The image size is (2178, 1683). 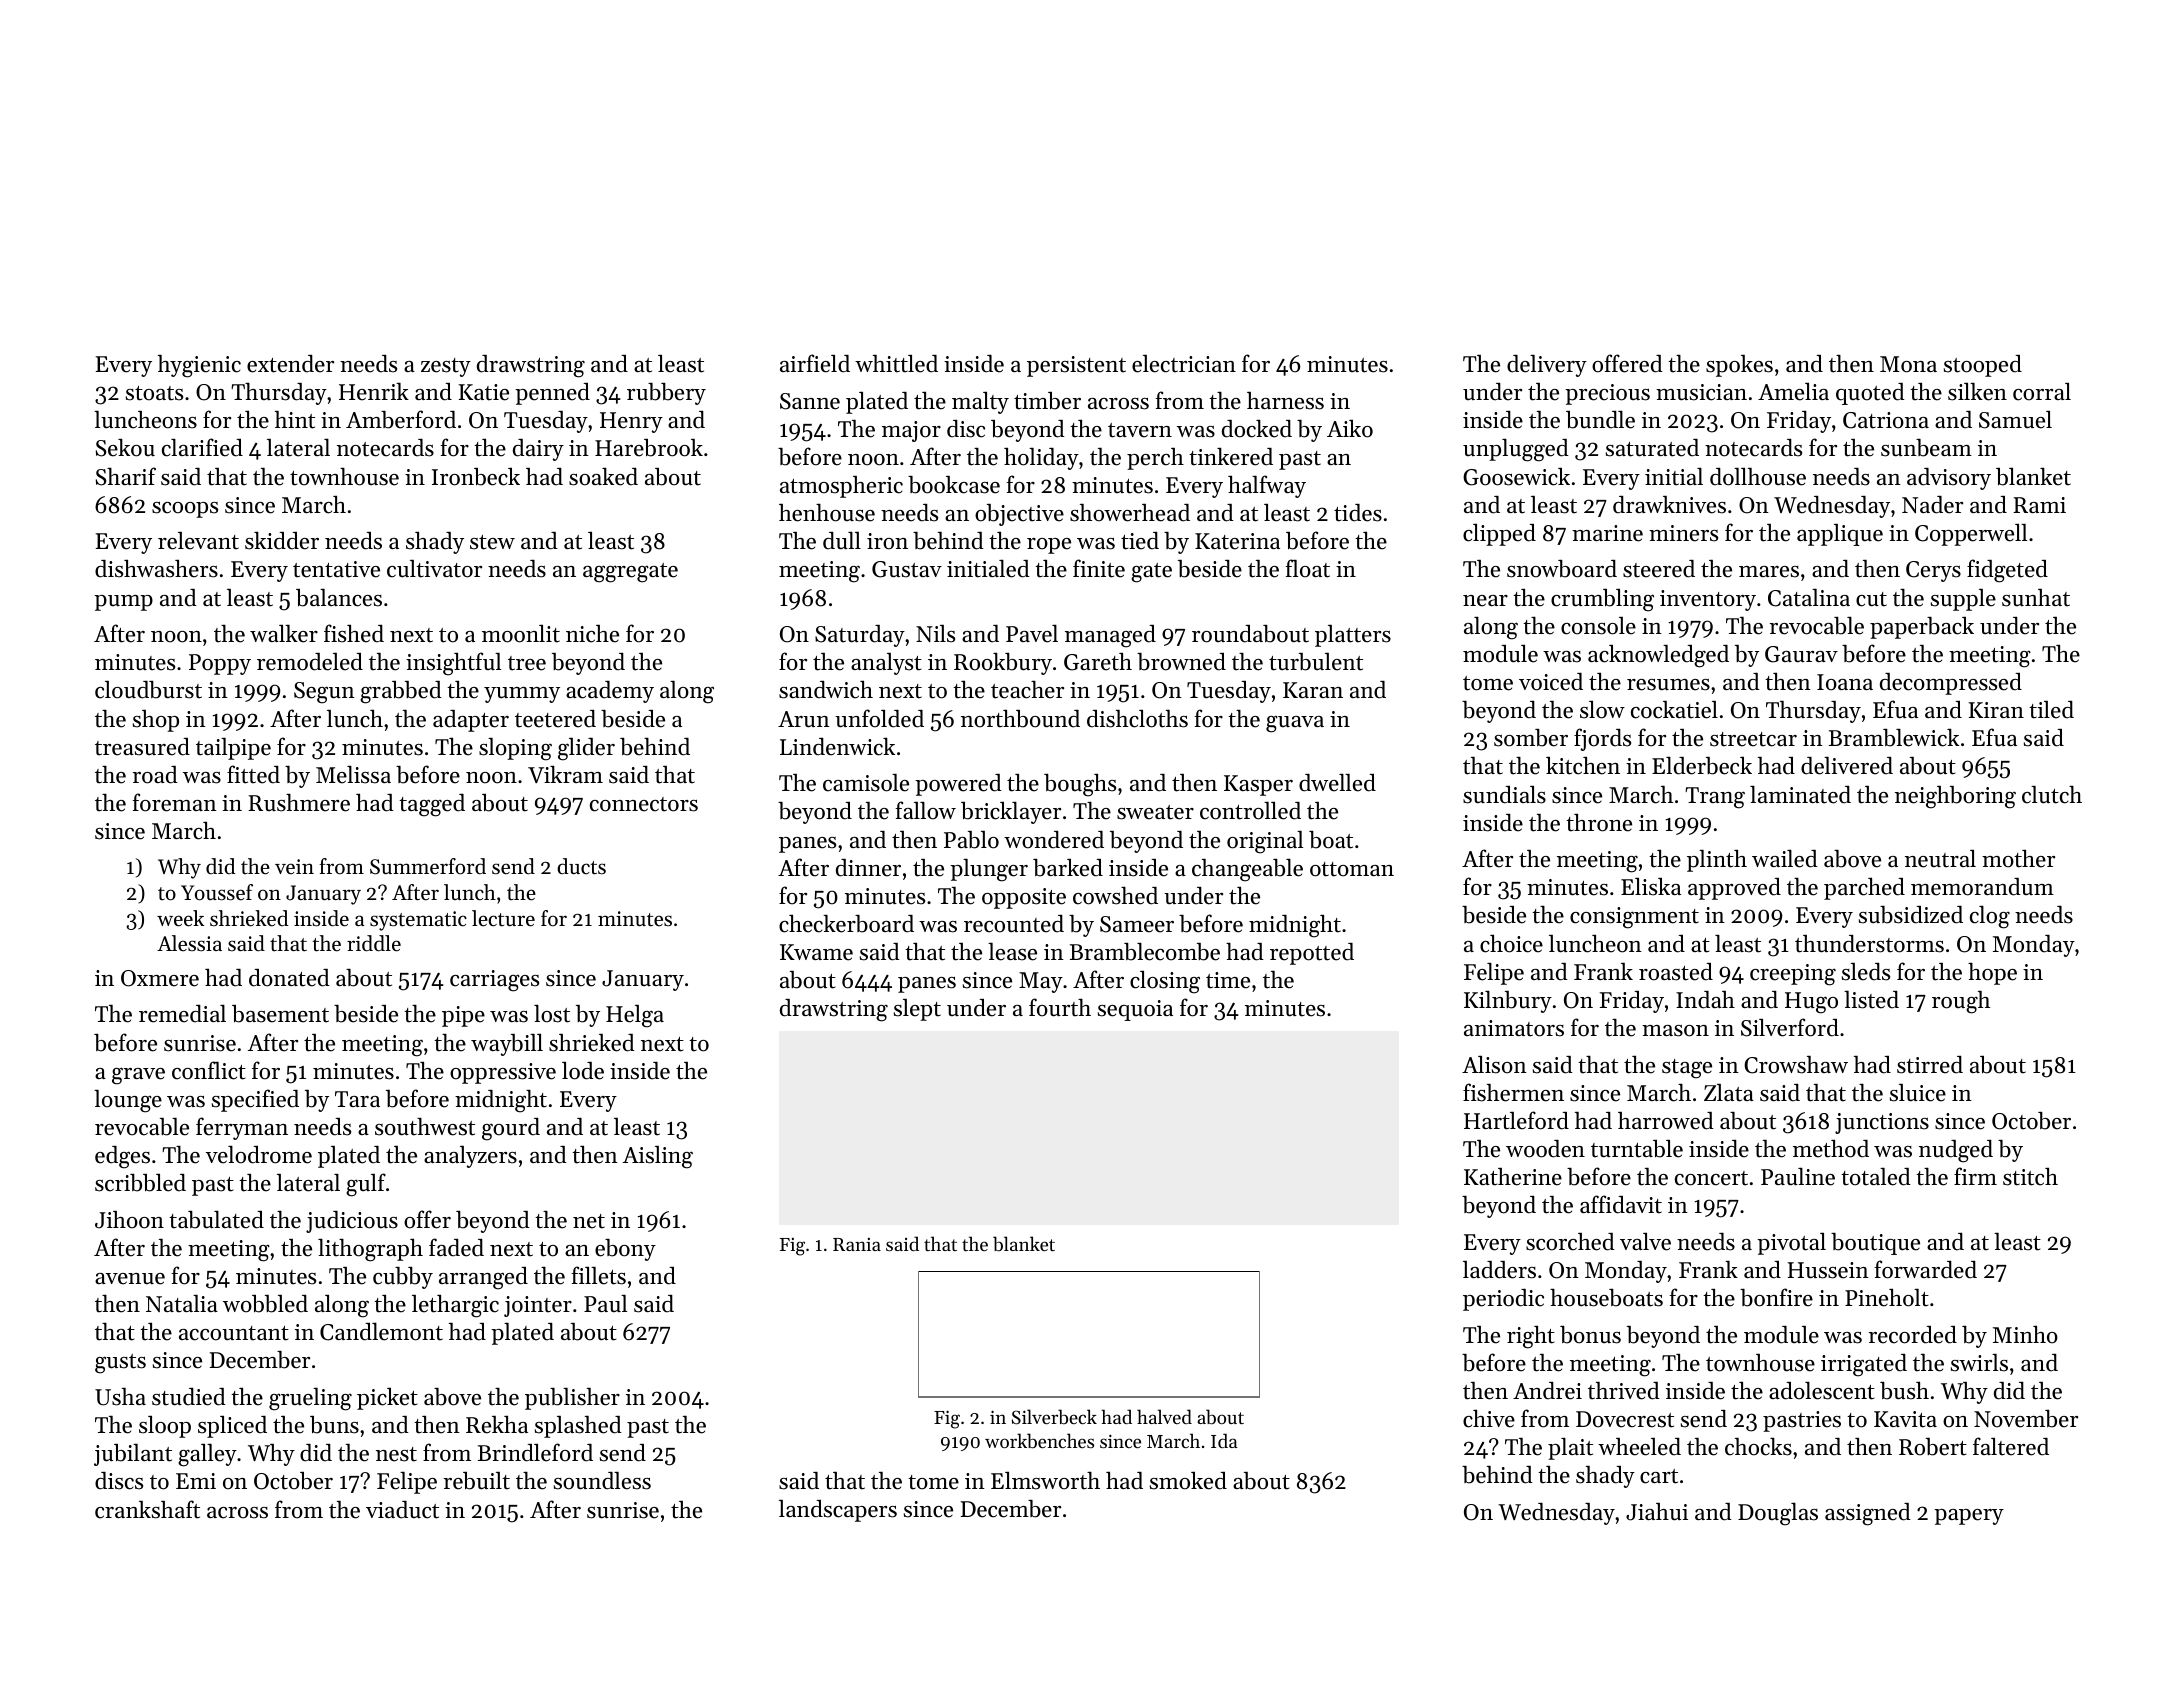 I want to click on rough, so click(x=1961, y=1002).
